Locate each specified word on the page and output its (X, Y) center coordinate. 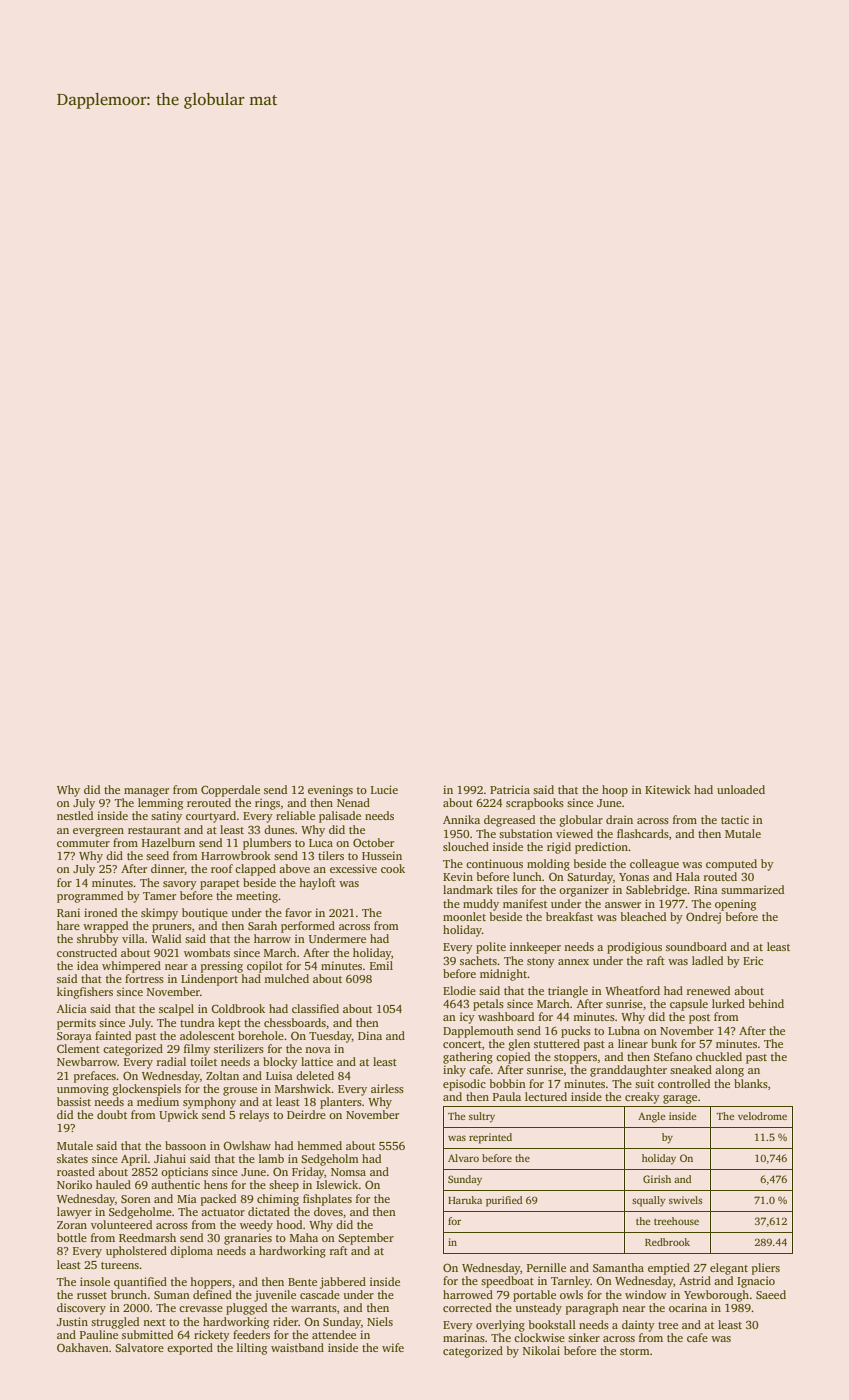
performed (308, 927)
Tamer (159, 896)
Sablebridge (656, 891)
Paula (507, 1096)
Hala (688, 876)
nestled (75, 815)
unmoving (83, 1090)
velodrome (762, 1116)
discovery (81, 1309)
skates (72, 1158)
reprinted (490, 1138)
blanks (751, 1083)
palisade (340, 817)
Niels (380, 1321)
